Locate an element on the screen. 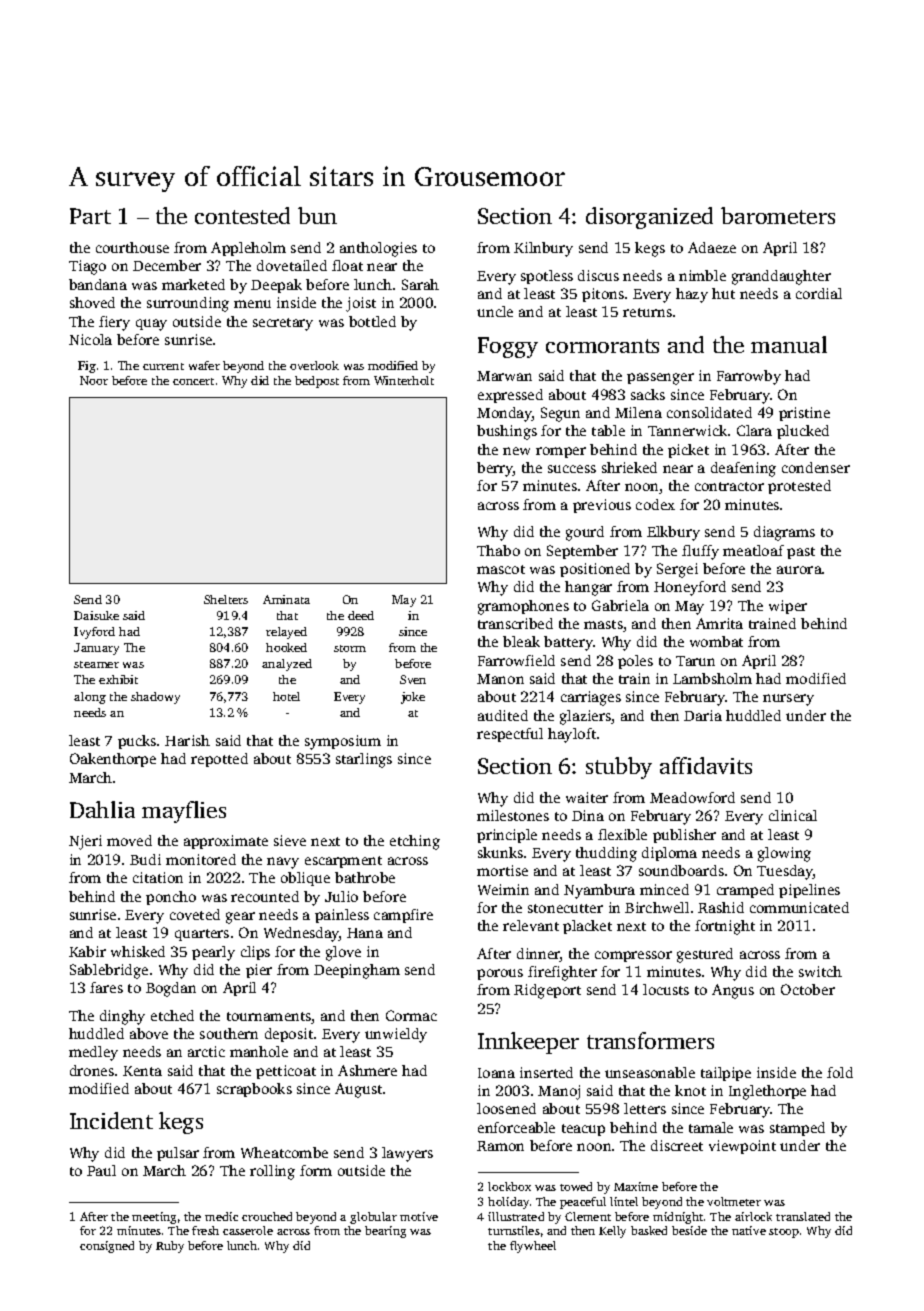 Image resolution: width=924 pixels, height=1311 pixels. Shelters is located at coordinates (226, 599).
